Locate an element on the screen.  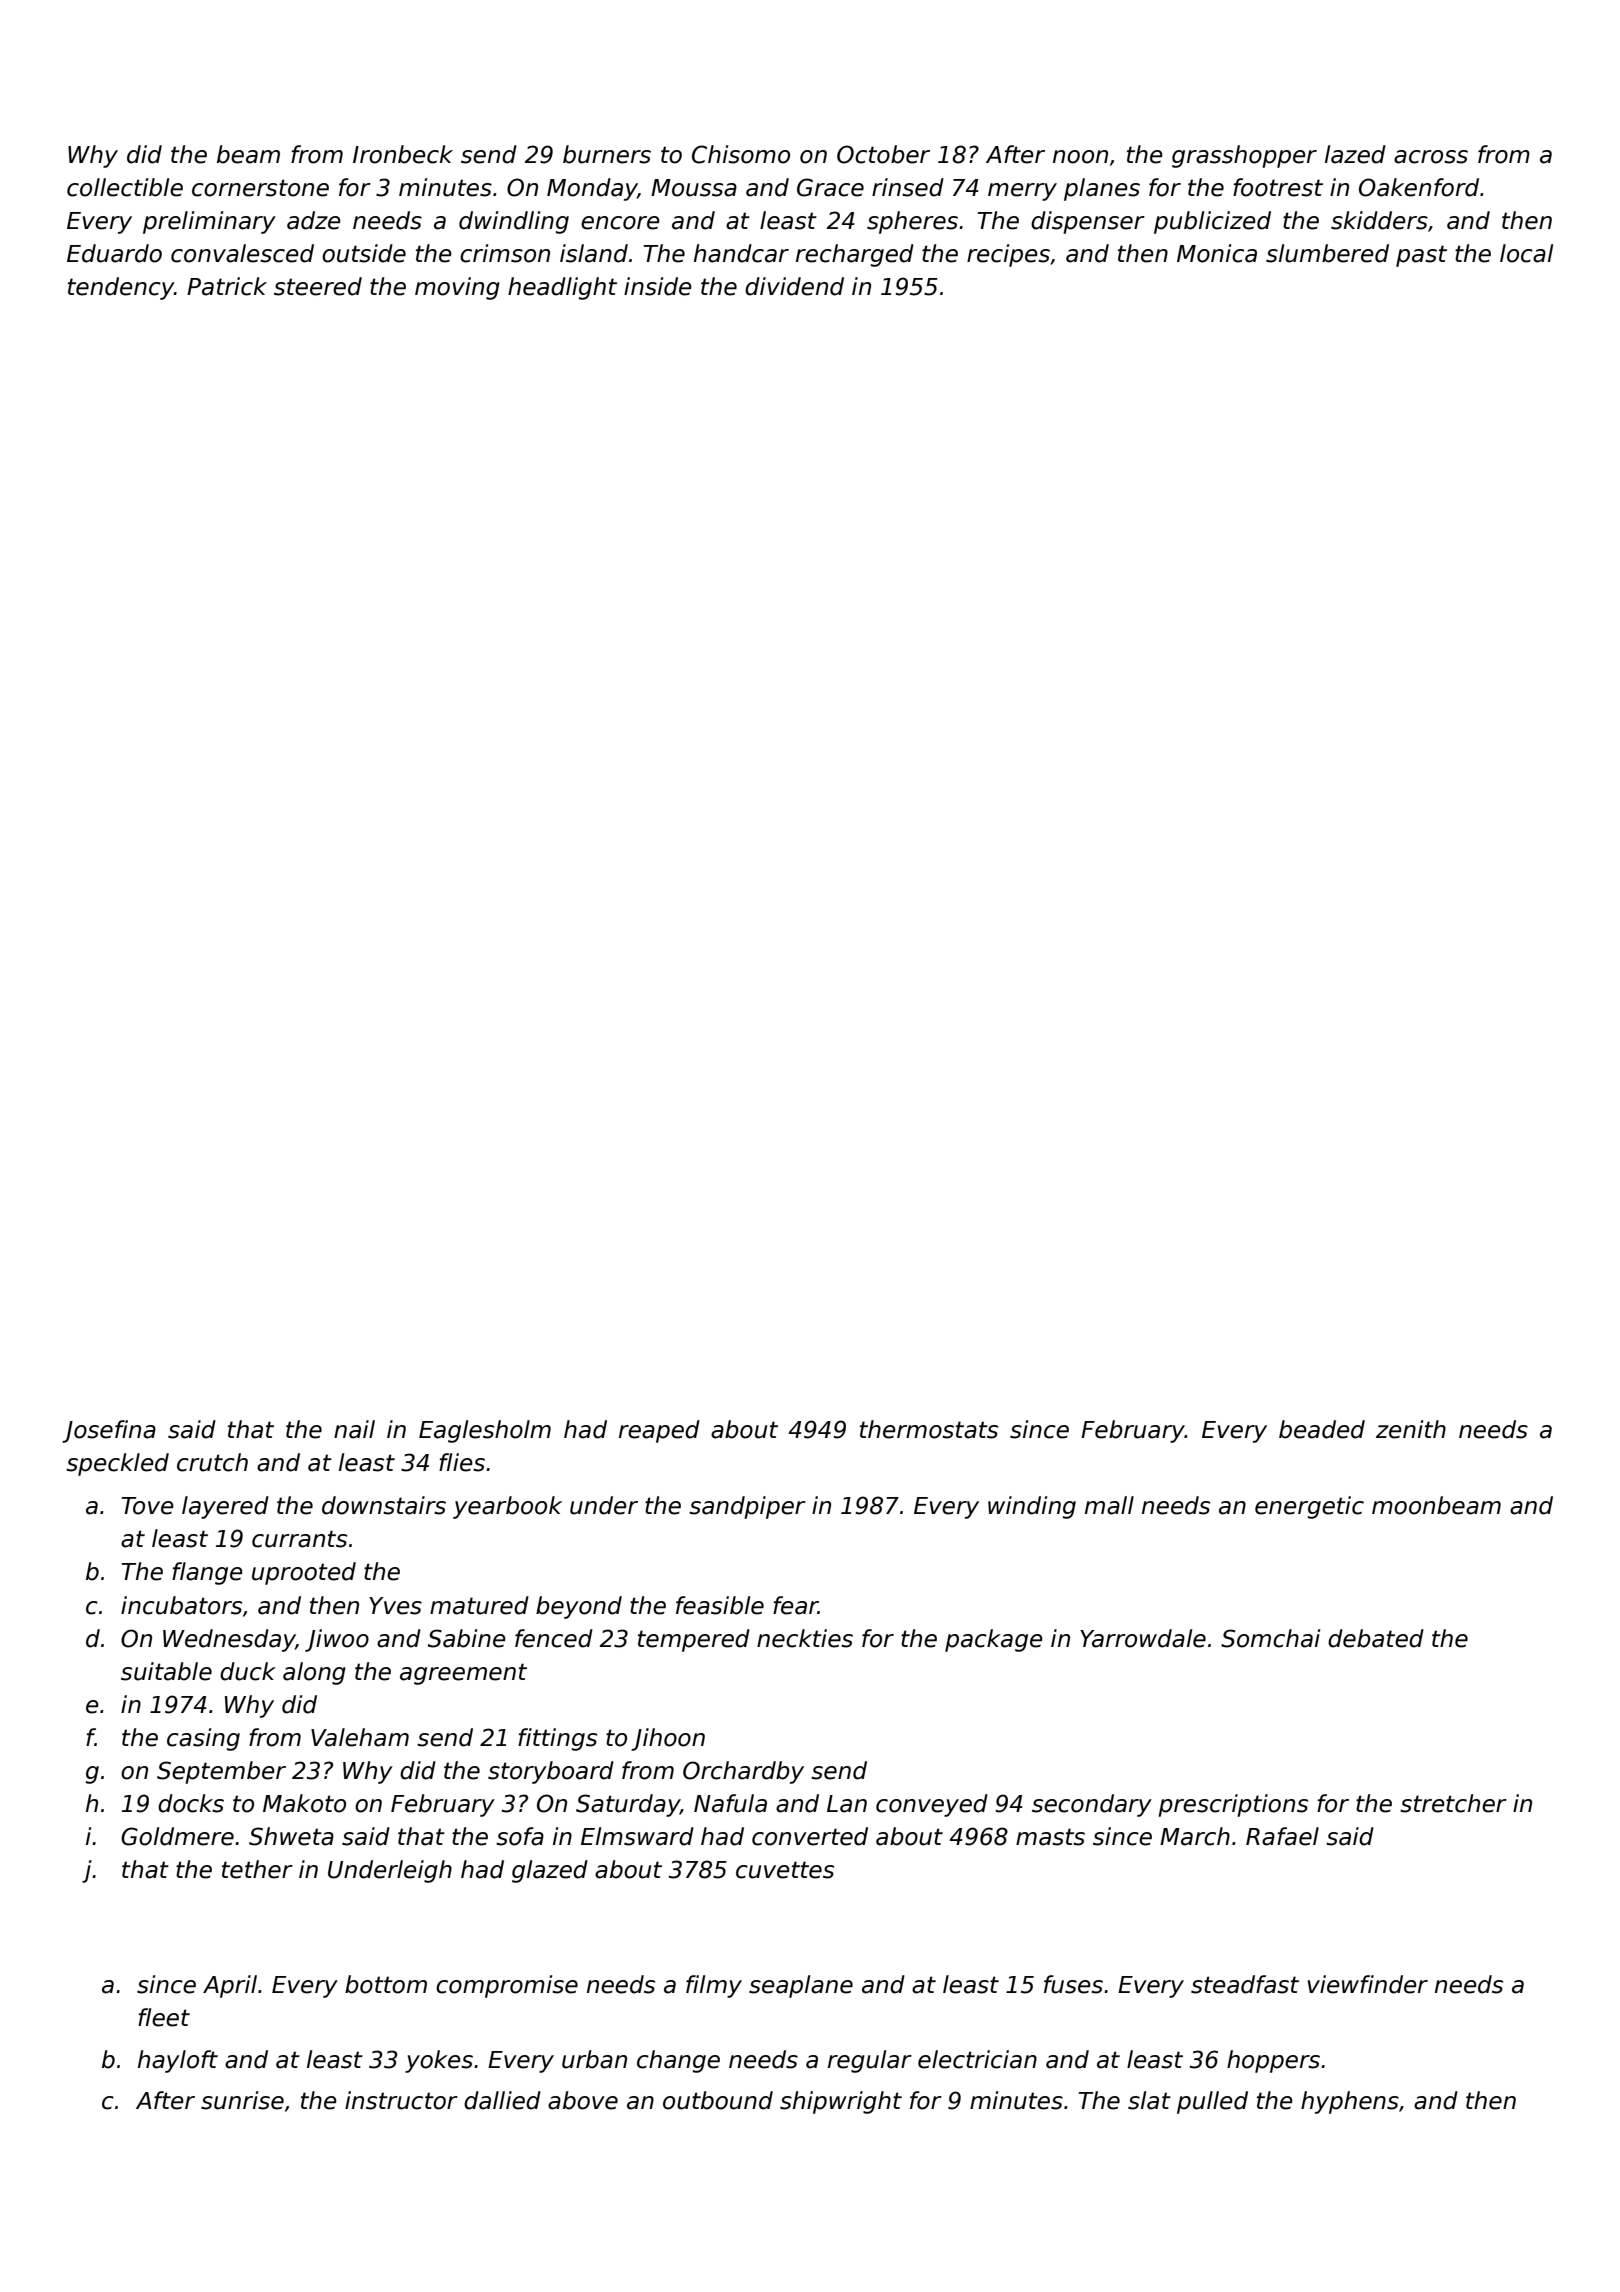
across is located at coordinates (1431, 157).
